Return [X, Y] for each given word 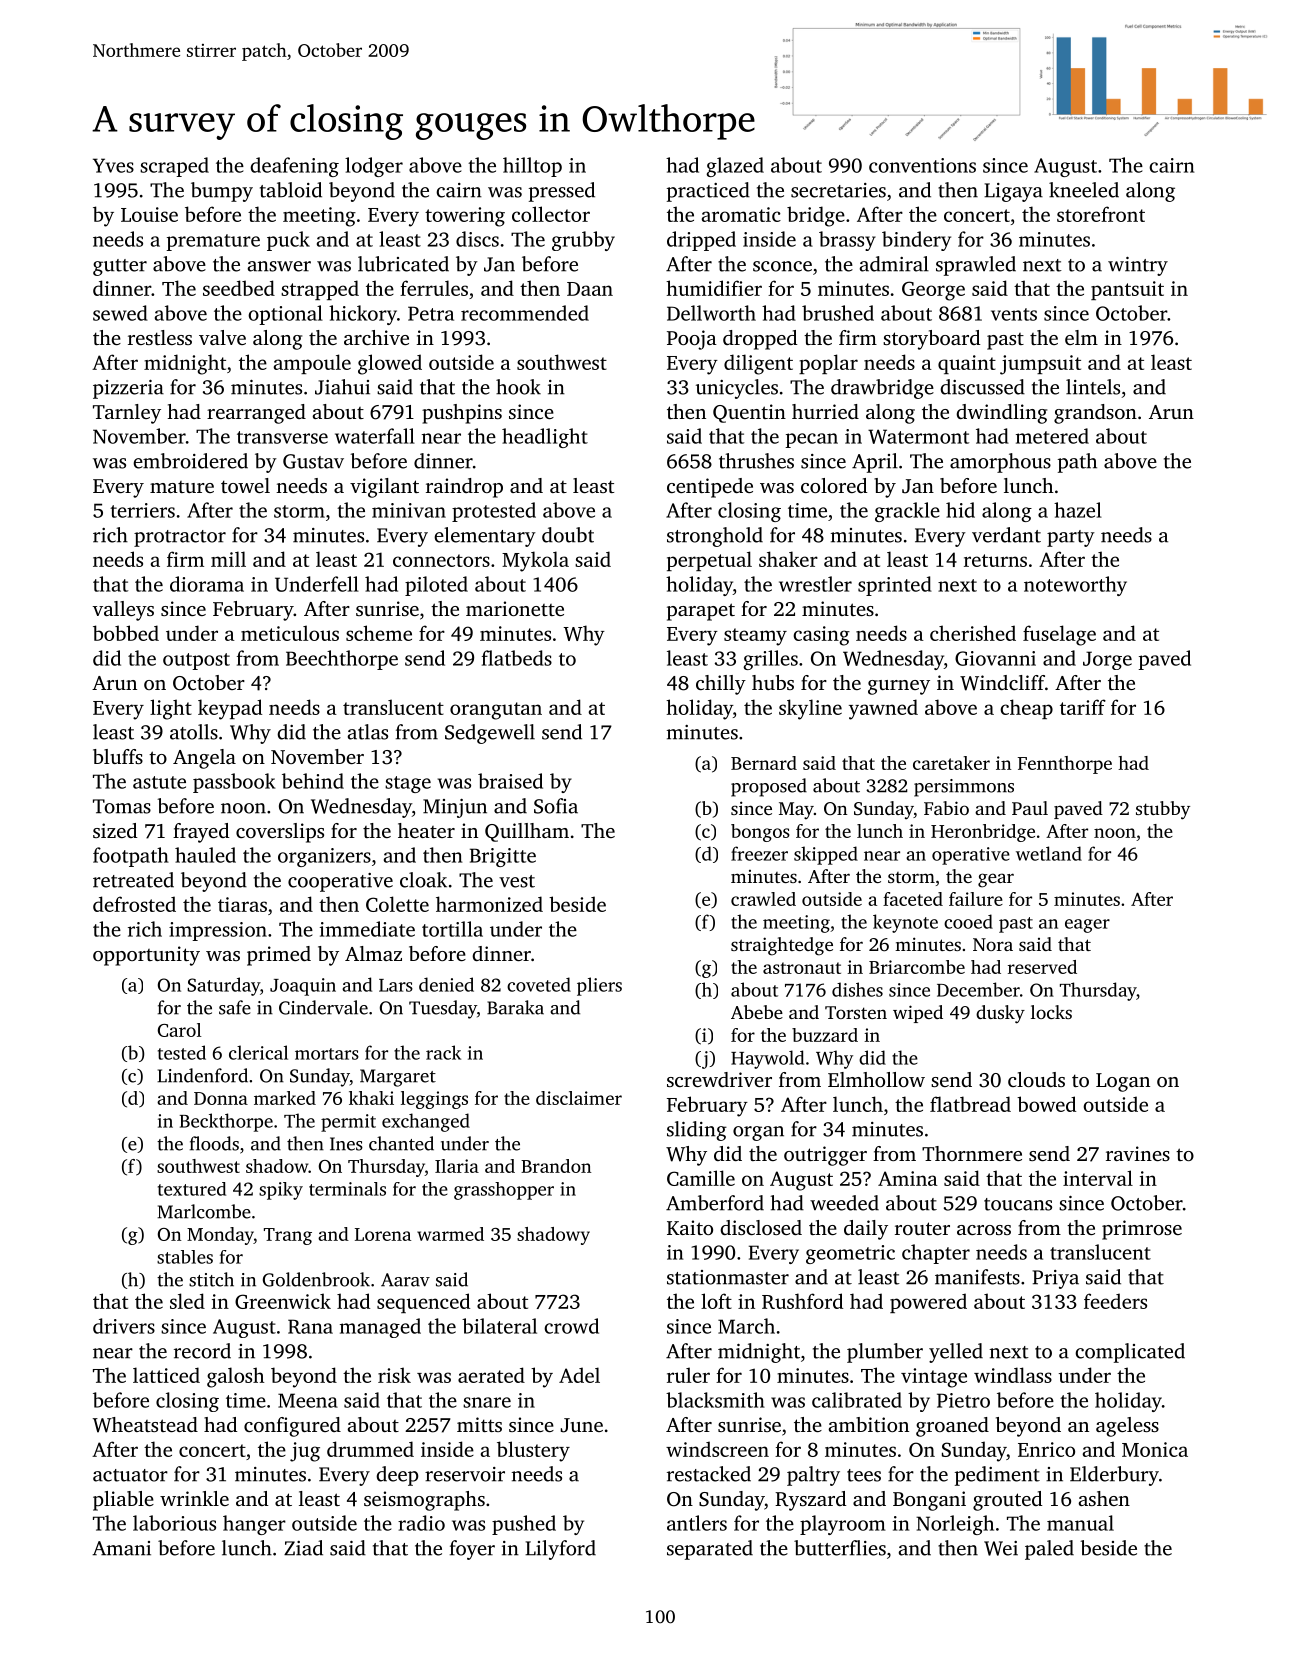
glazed [735, 167]
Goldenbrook [316, 1279]
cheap [1026, 709]
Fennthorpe [1065, 765]
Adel [579, 1375]
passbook [234, 783]
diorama [207, 584]
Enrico [1046, 1449]
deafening [294, 167]
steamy [755, 637]
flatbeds [517, 658]
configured [292, 1427]
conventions [922, 165]
